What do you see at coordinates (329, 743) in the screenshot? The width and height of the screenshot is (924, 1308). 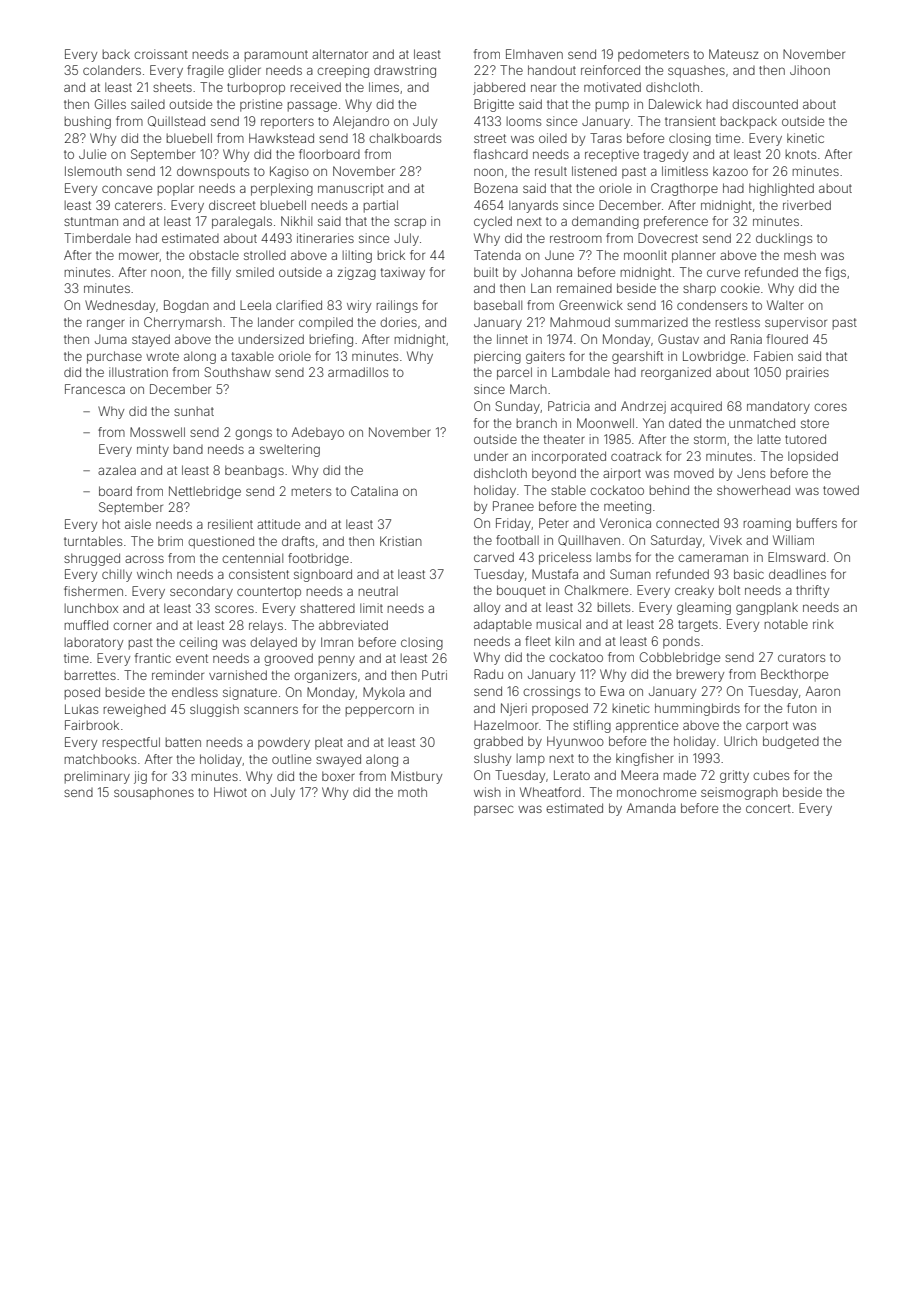 I see `pleat` at bounding box center [329, 743].
